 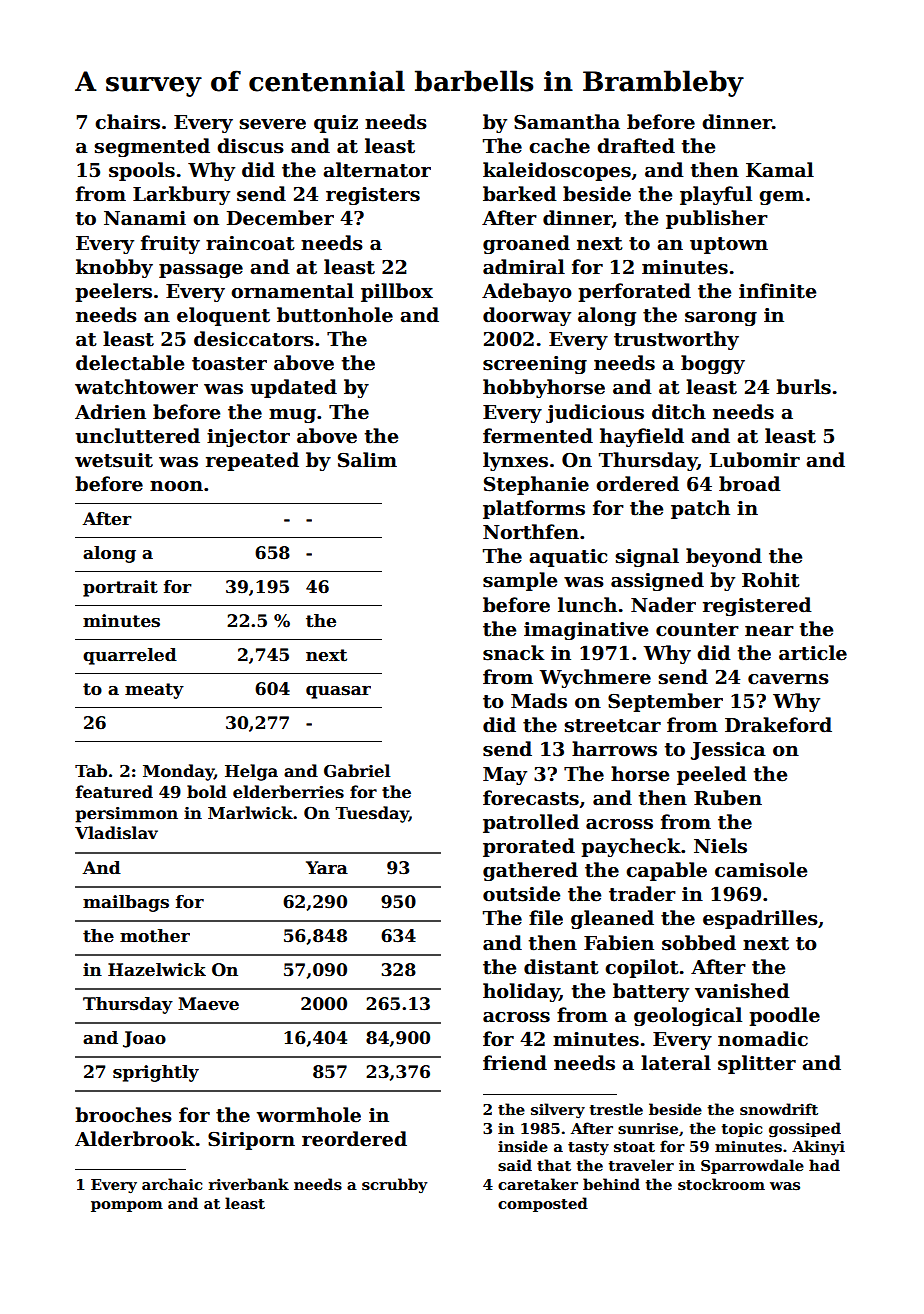 I want to click on pillbox, so click(x=397, y=292).
